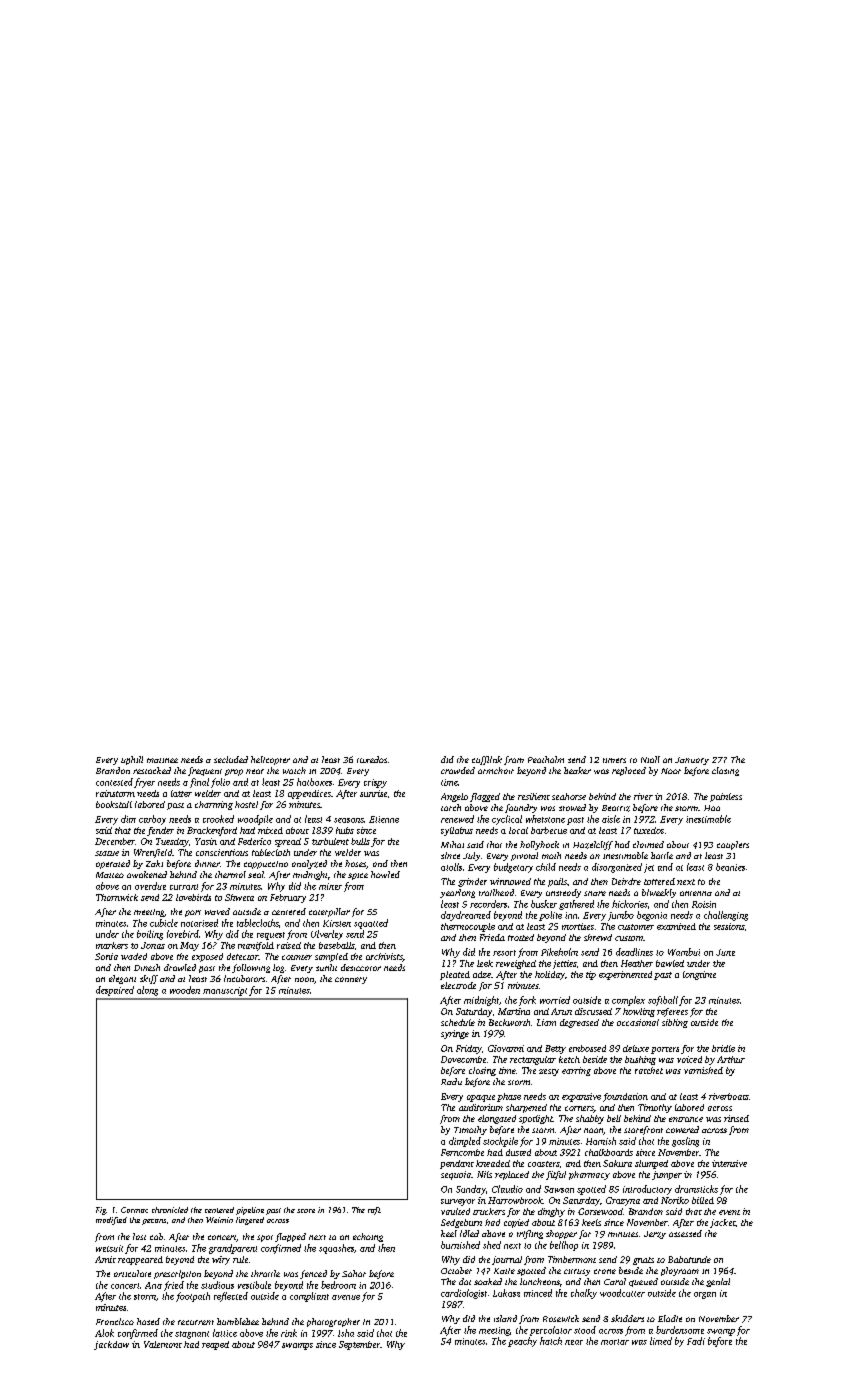 This document has height=1400, width=849. Describe the element at coordinates (458, 770) in the document. I see `crowded` at that location.
